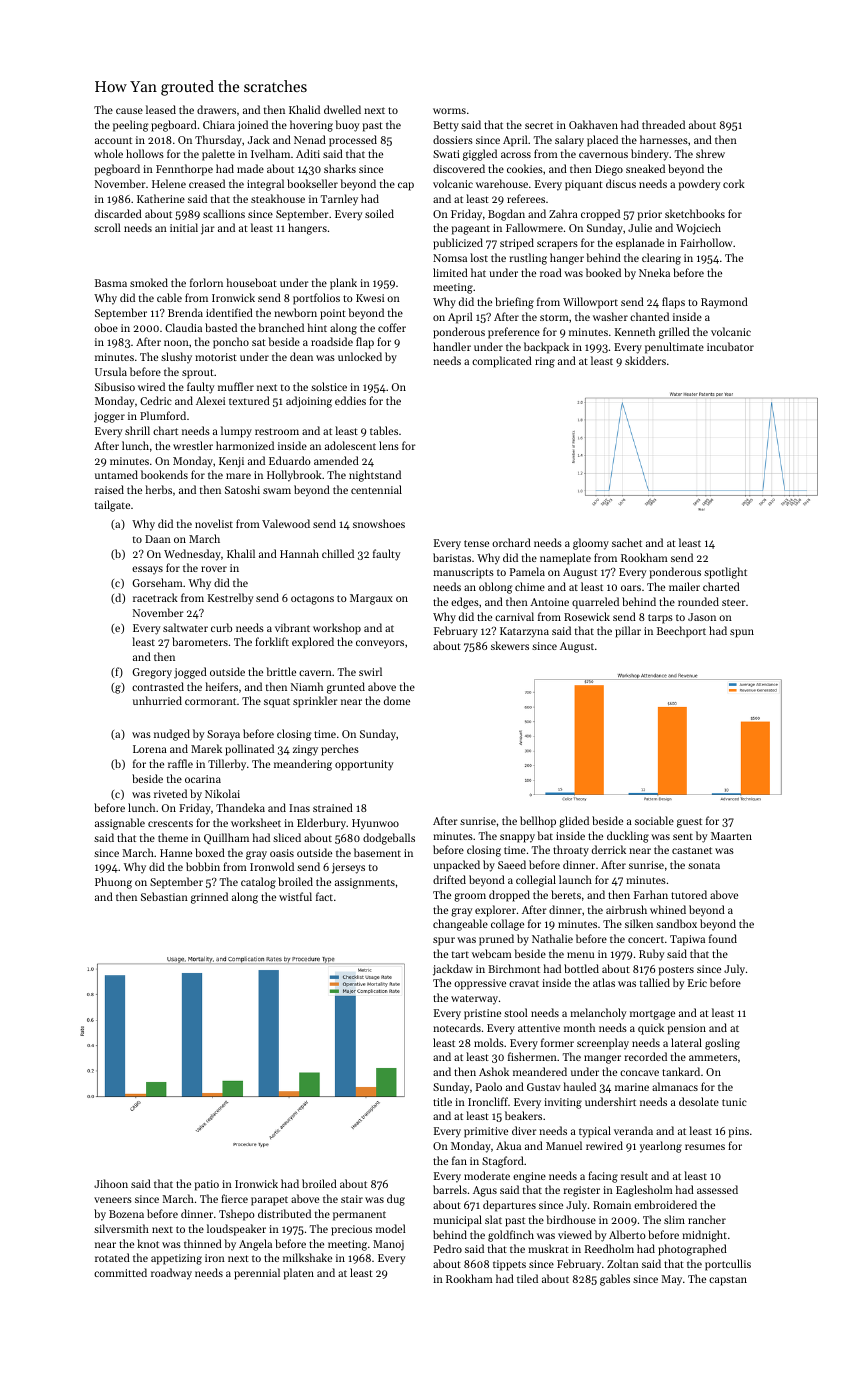 The height and width of the document is (1400, 849). I want to click on Gorseham, so click(157, 582).
